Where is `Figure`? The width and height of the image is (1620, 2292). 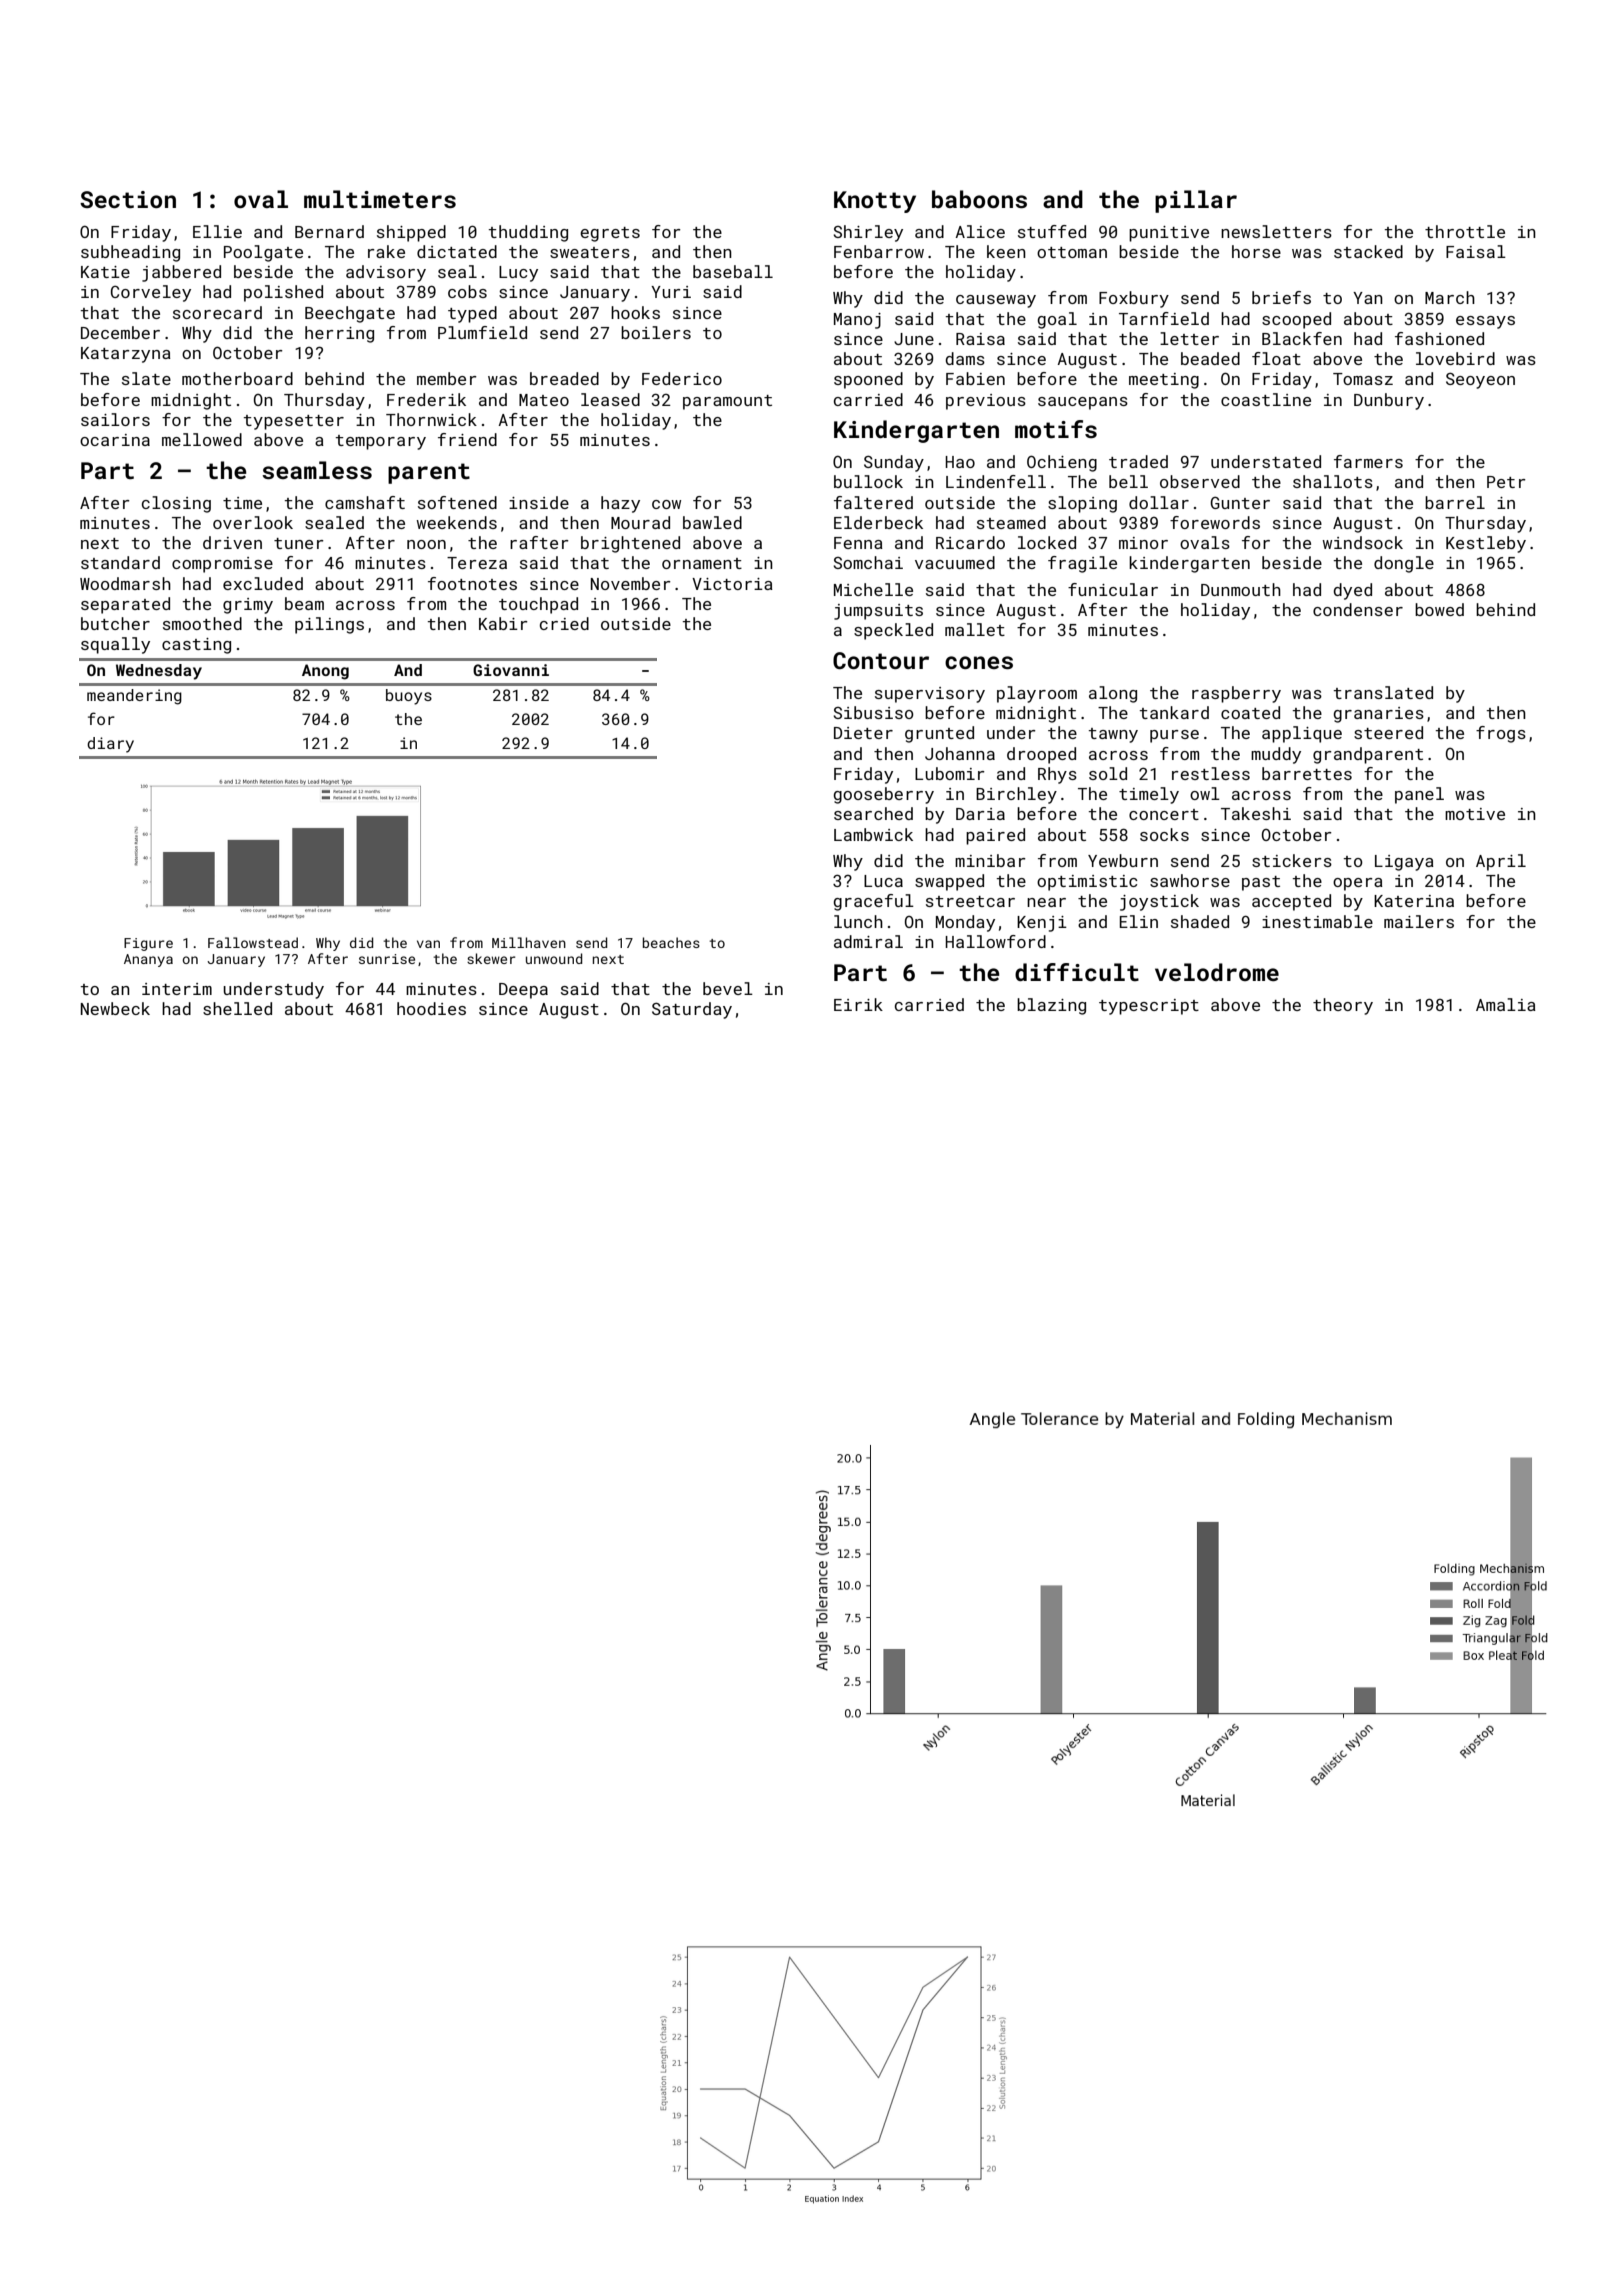 Figure is located at coordinates (148, 944).
